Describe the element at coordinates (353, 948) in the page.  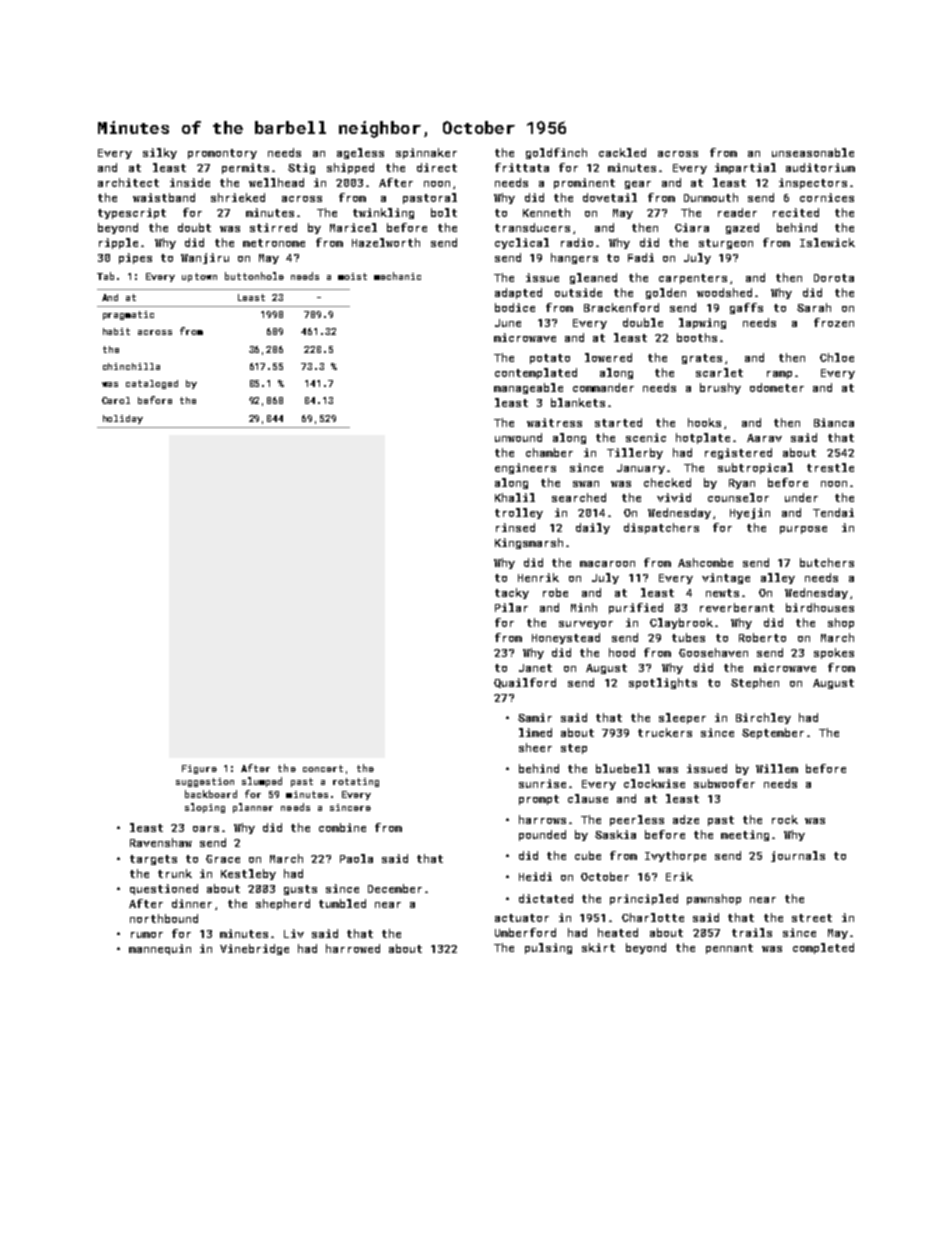
I see `harrowed` at that location.
